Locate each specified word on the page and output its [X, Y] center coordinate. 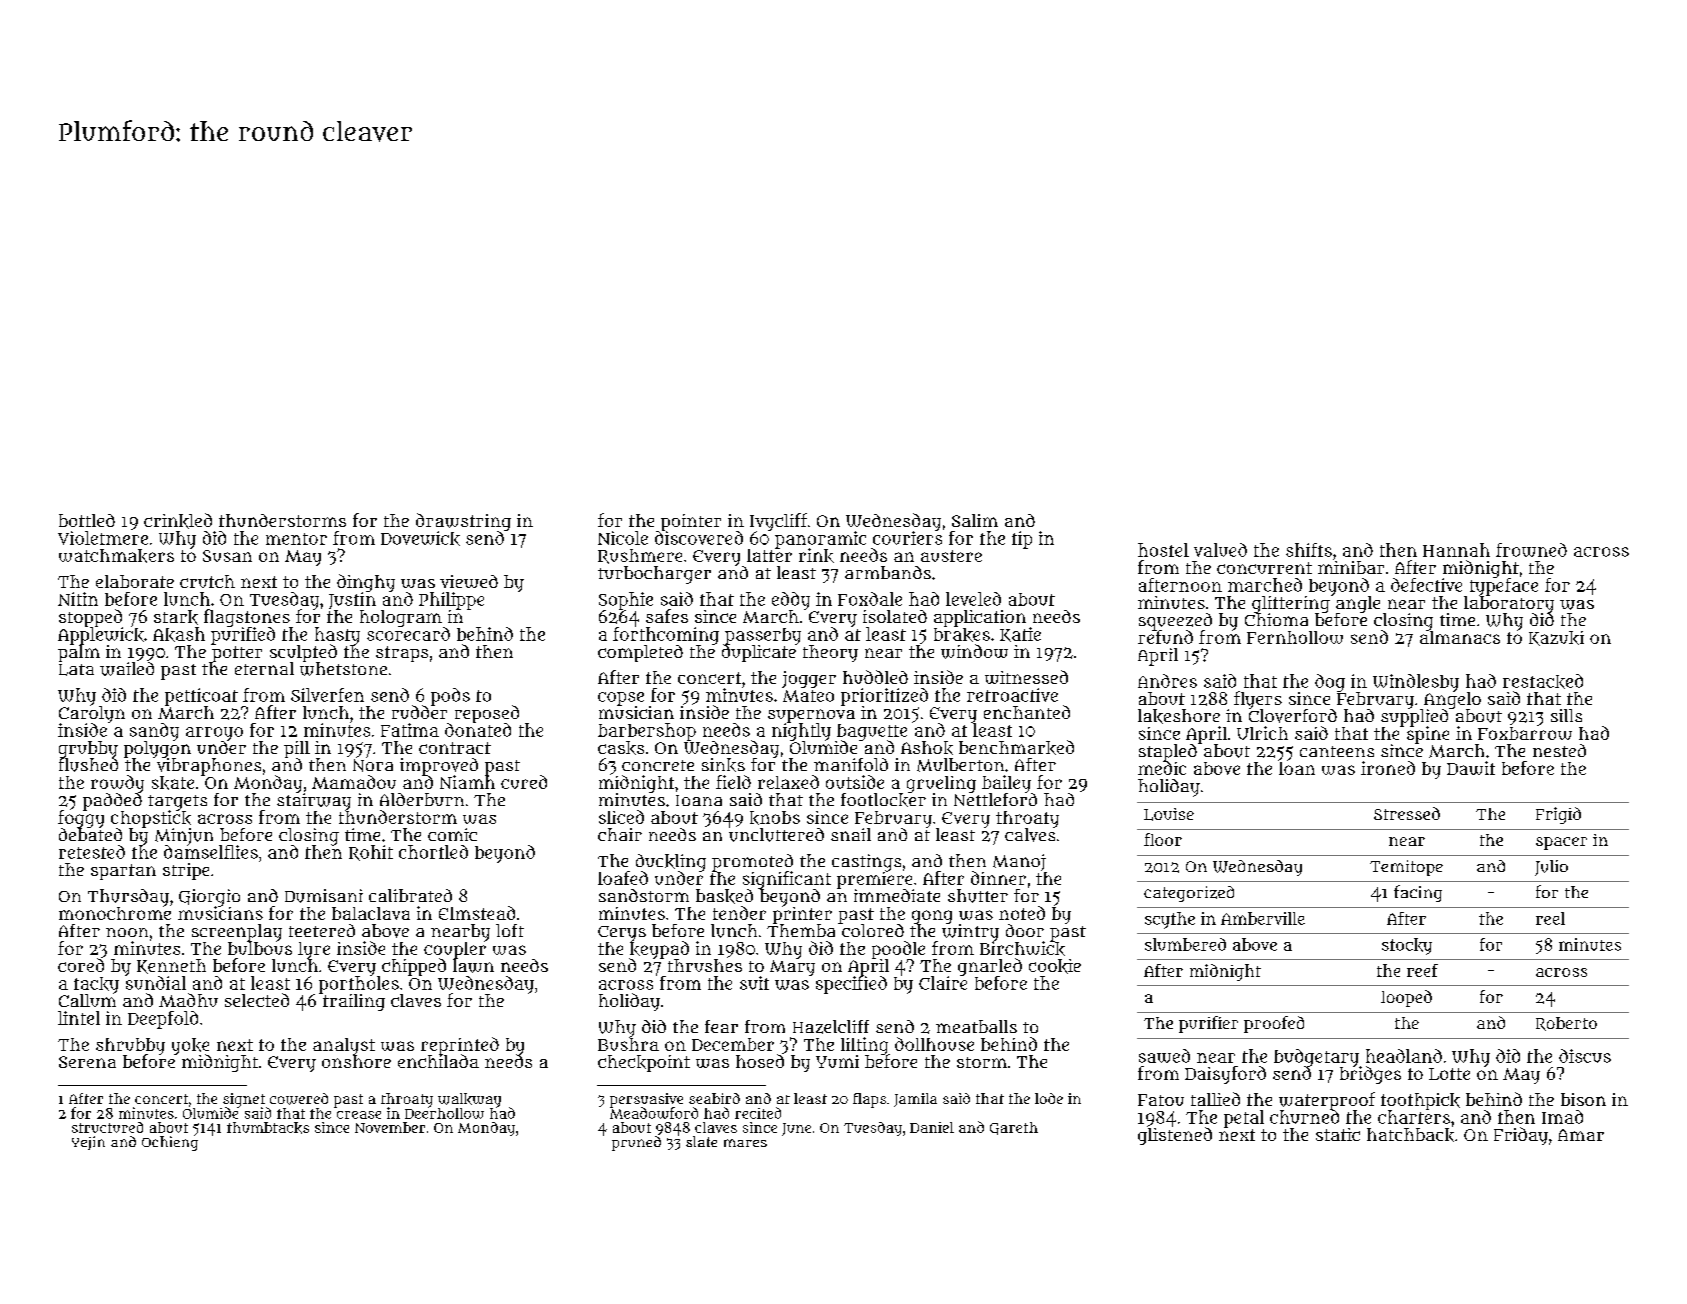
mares [745, 1143]
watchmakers [116, 556]
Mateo [808, 696]
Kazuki [1556, 638]
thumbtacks [268, 1128]
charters [1414, 1117]
